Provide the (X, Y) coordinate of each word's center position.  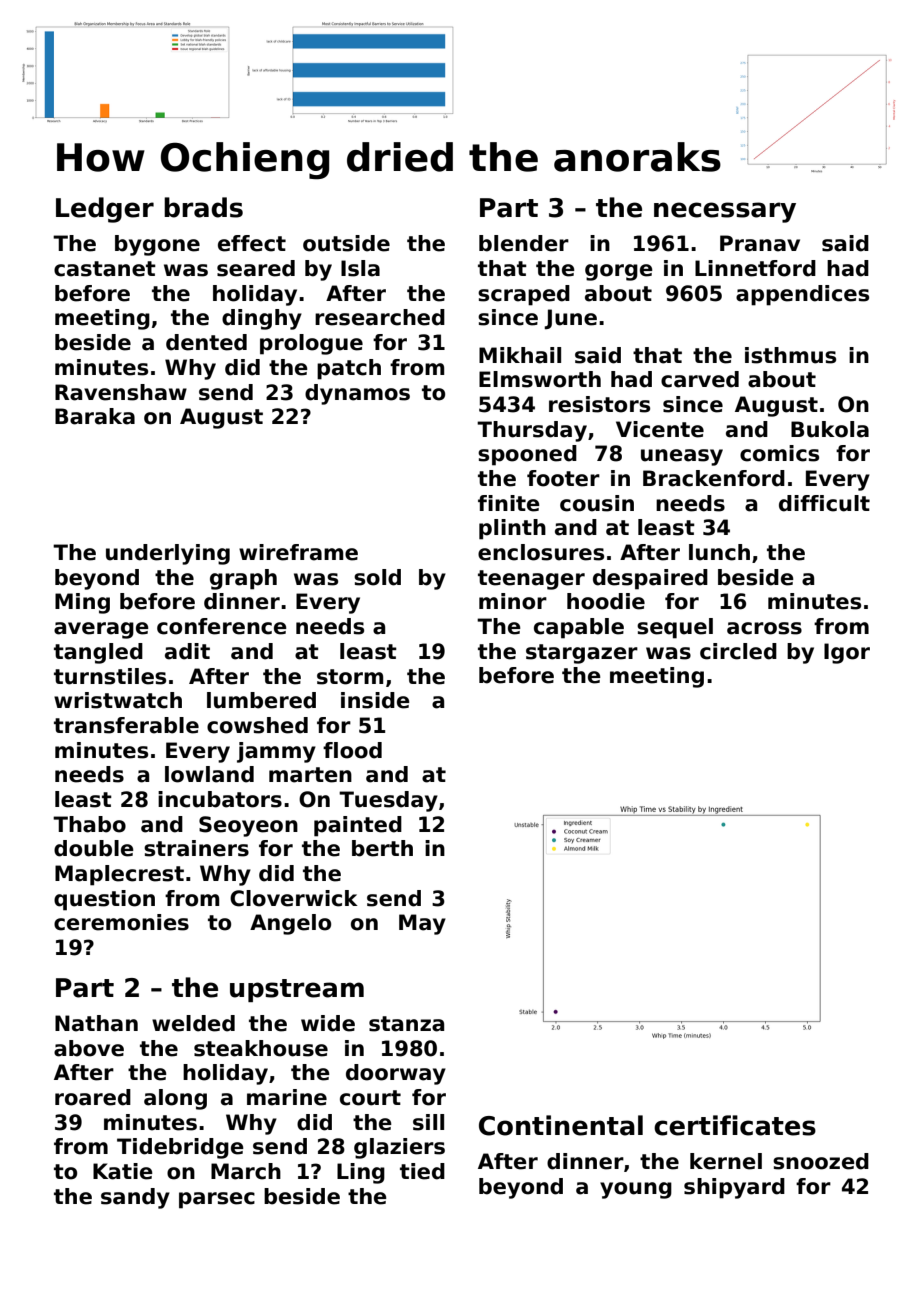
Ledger (105, 210)
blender (524, 243)
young (636, 1190)
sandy (135, 1198)
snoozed (821, 1161)
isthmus (790, 355)
